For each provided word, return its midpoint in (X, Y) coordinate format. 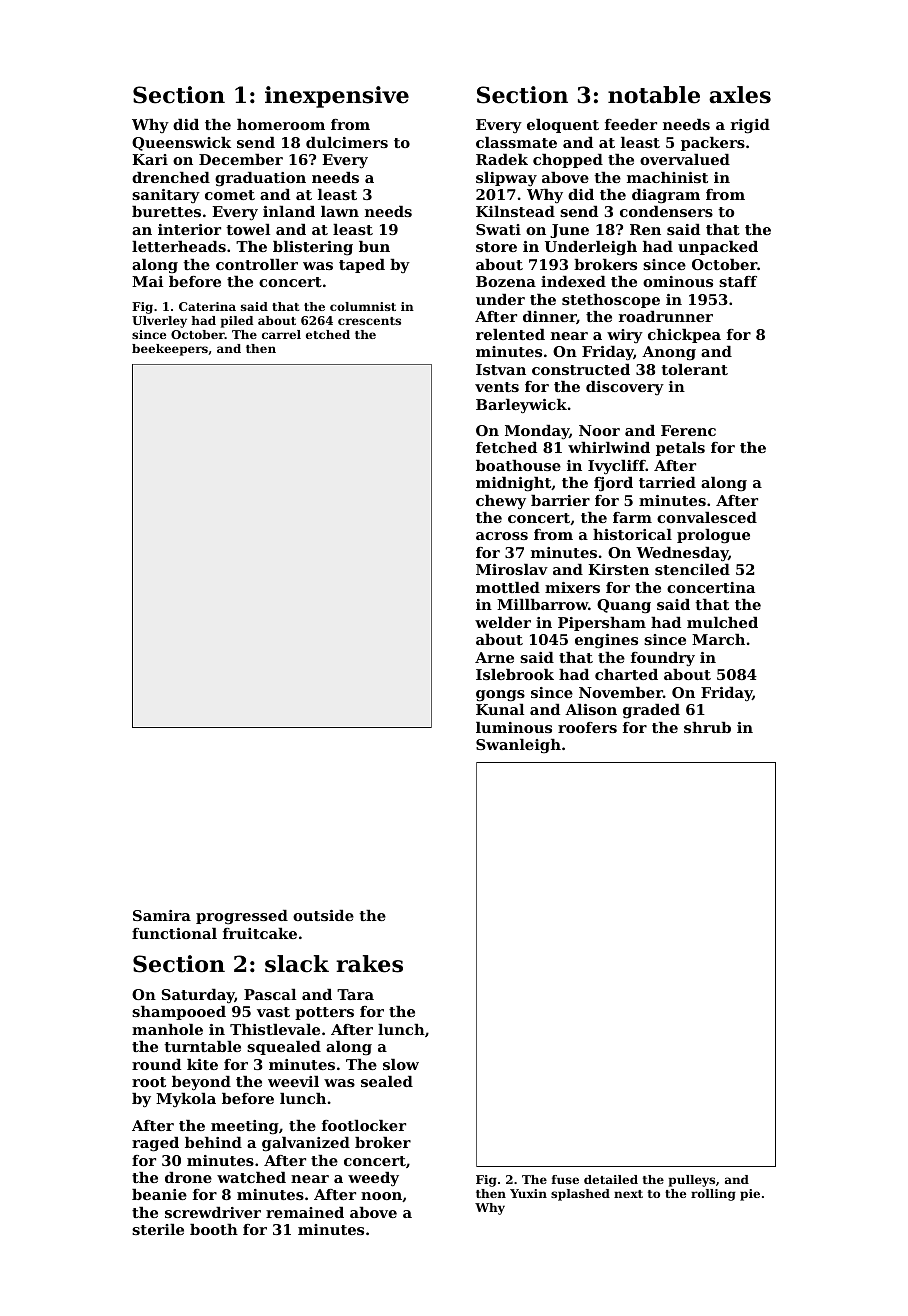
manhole (167, 1029)
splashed (580, 1195)
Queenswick (181, 144)
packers (713, 144)
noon (381, 1196)
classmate (516, 142)
